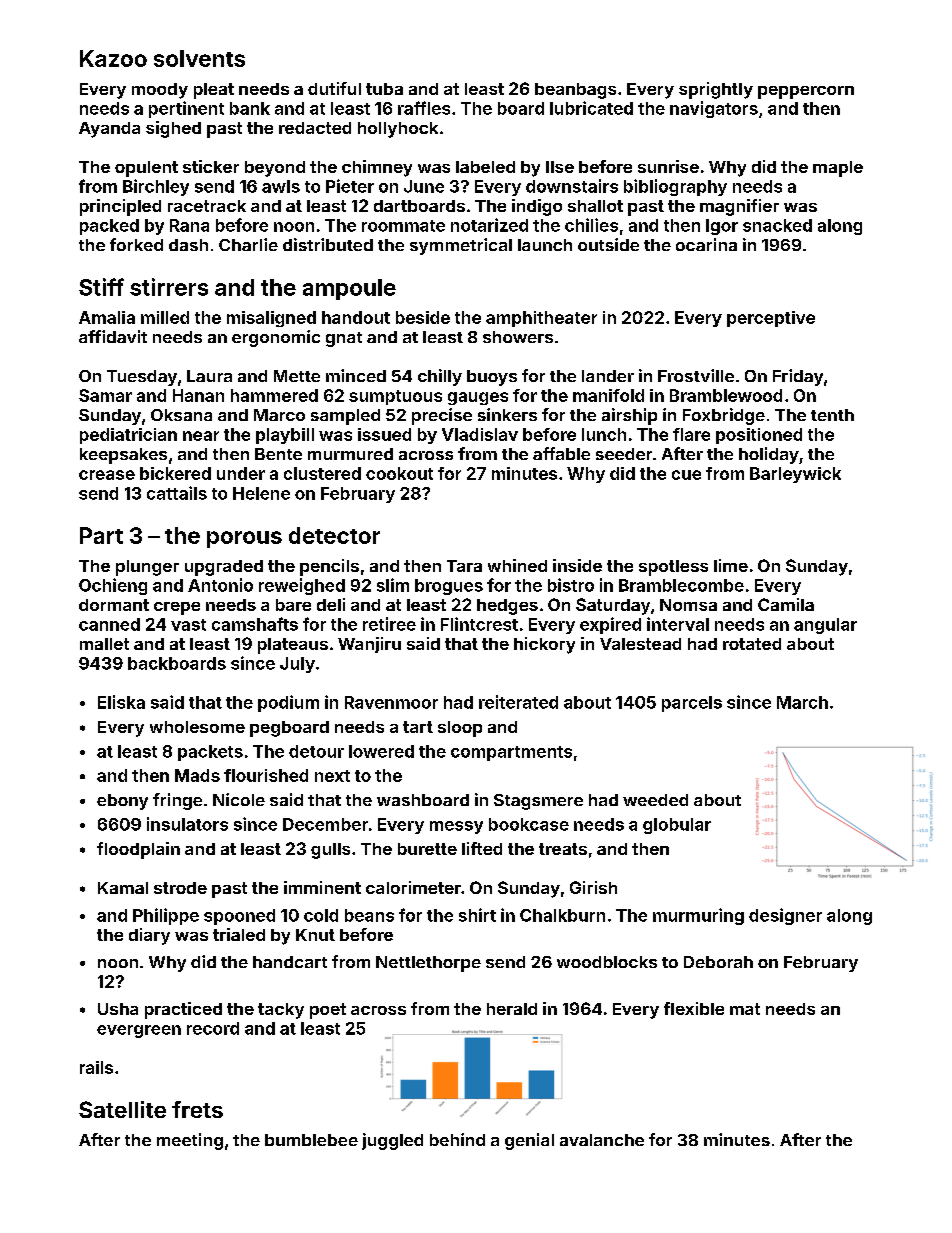  I want to click on Charlie, so click(248, 244).
